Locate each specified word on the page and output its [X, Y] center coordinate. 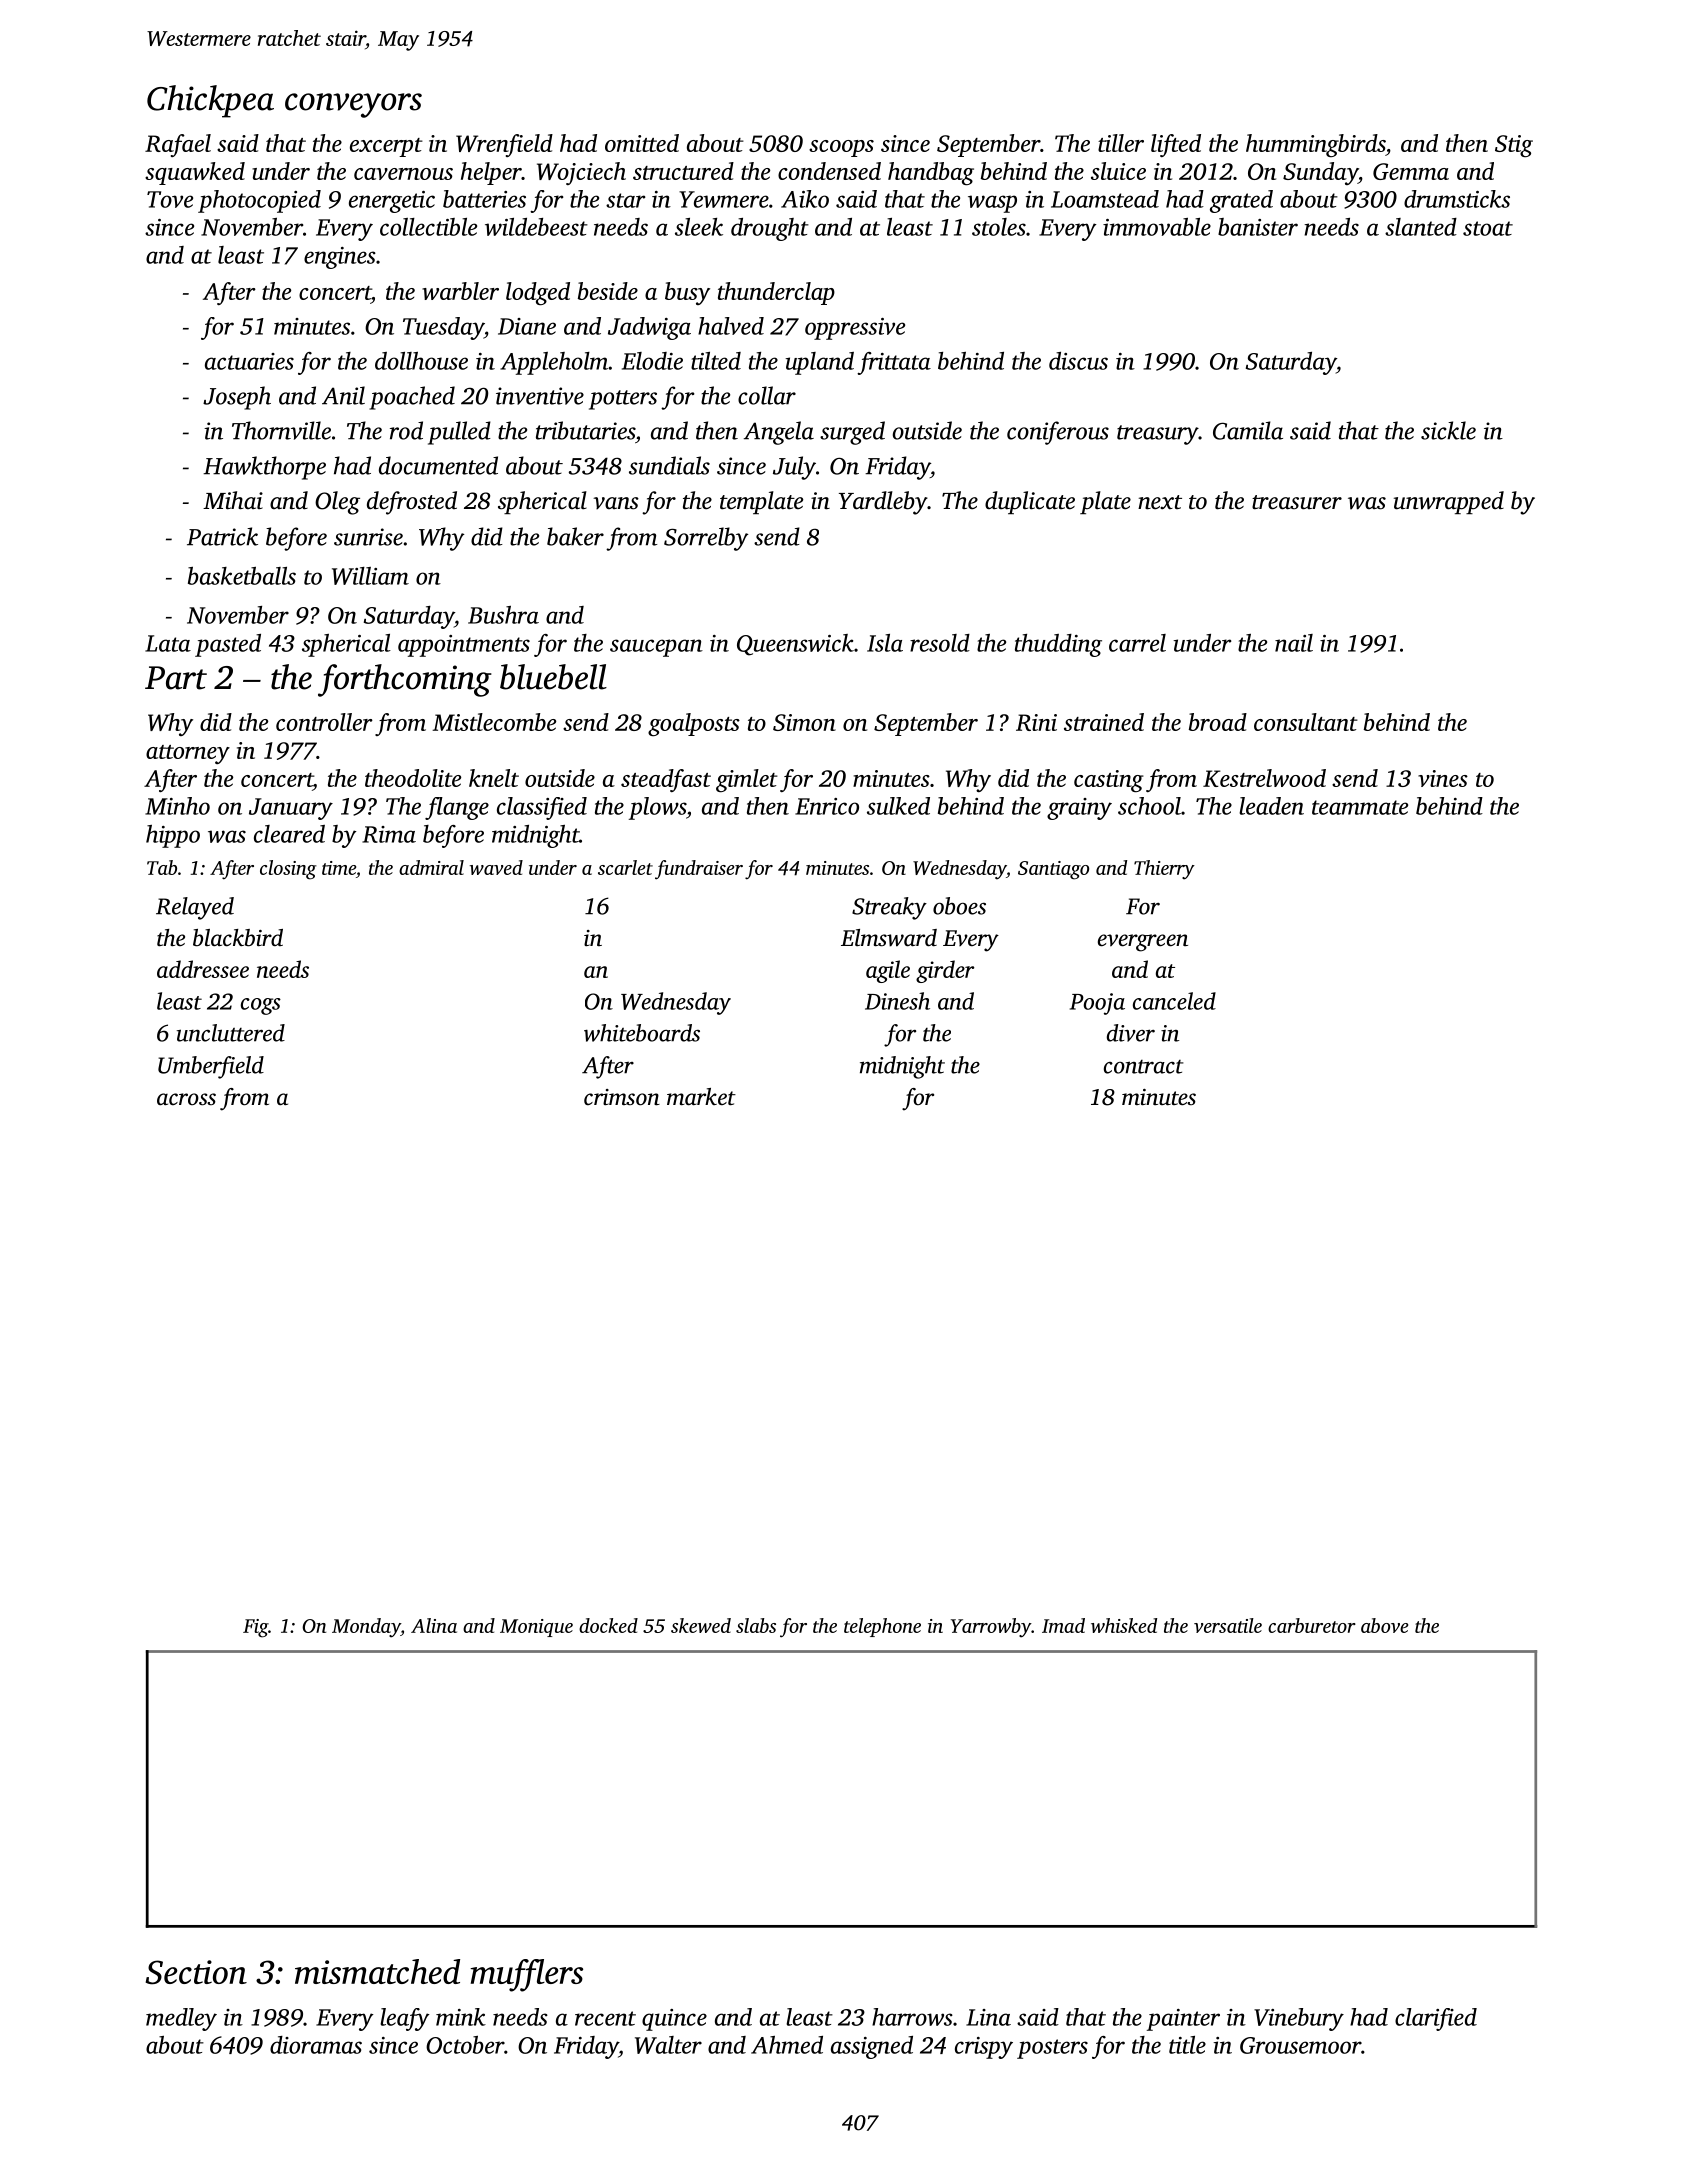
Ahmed [787, 2045]
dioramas [316, 2045]
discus [1078, 361]
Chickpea [210, 101]
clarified [1436, 2019]
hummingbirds [1315, 145]
